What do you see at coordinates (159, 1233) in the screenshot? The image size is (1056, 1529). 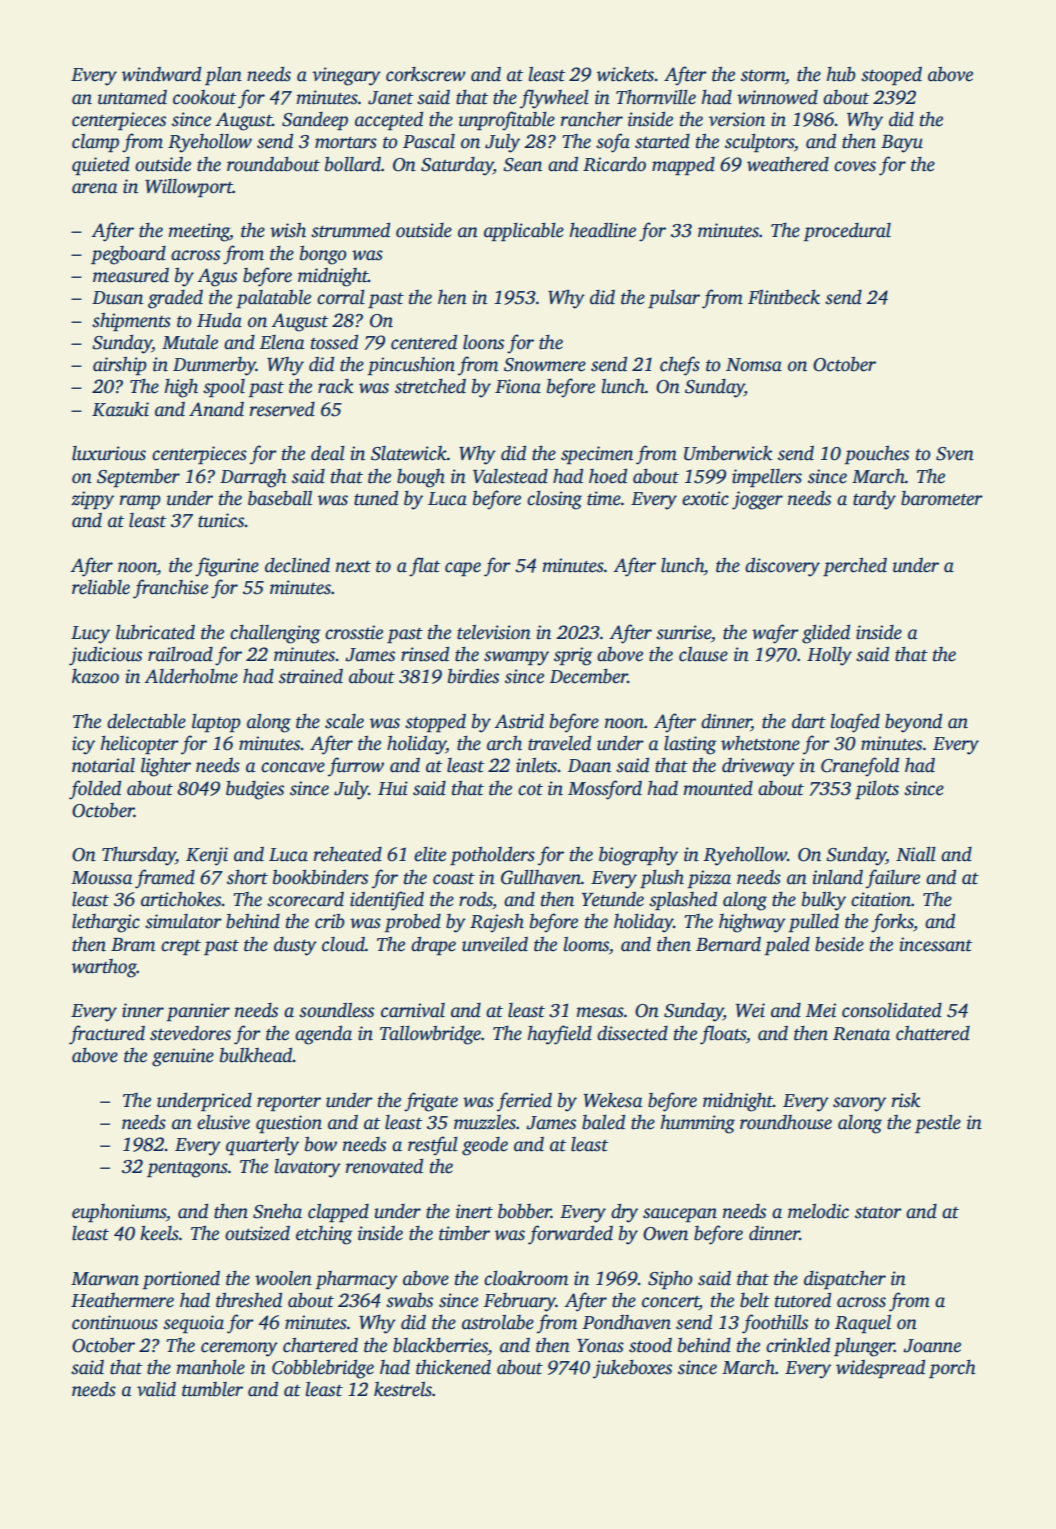 I see `keels` at bounding box center [159, 1233].
